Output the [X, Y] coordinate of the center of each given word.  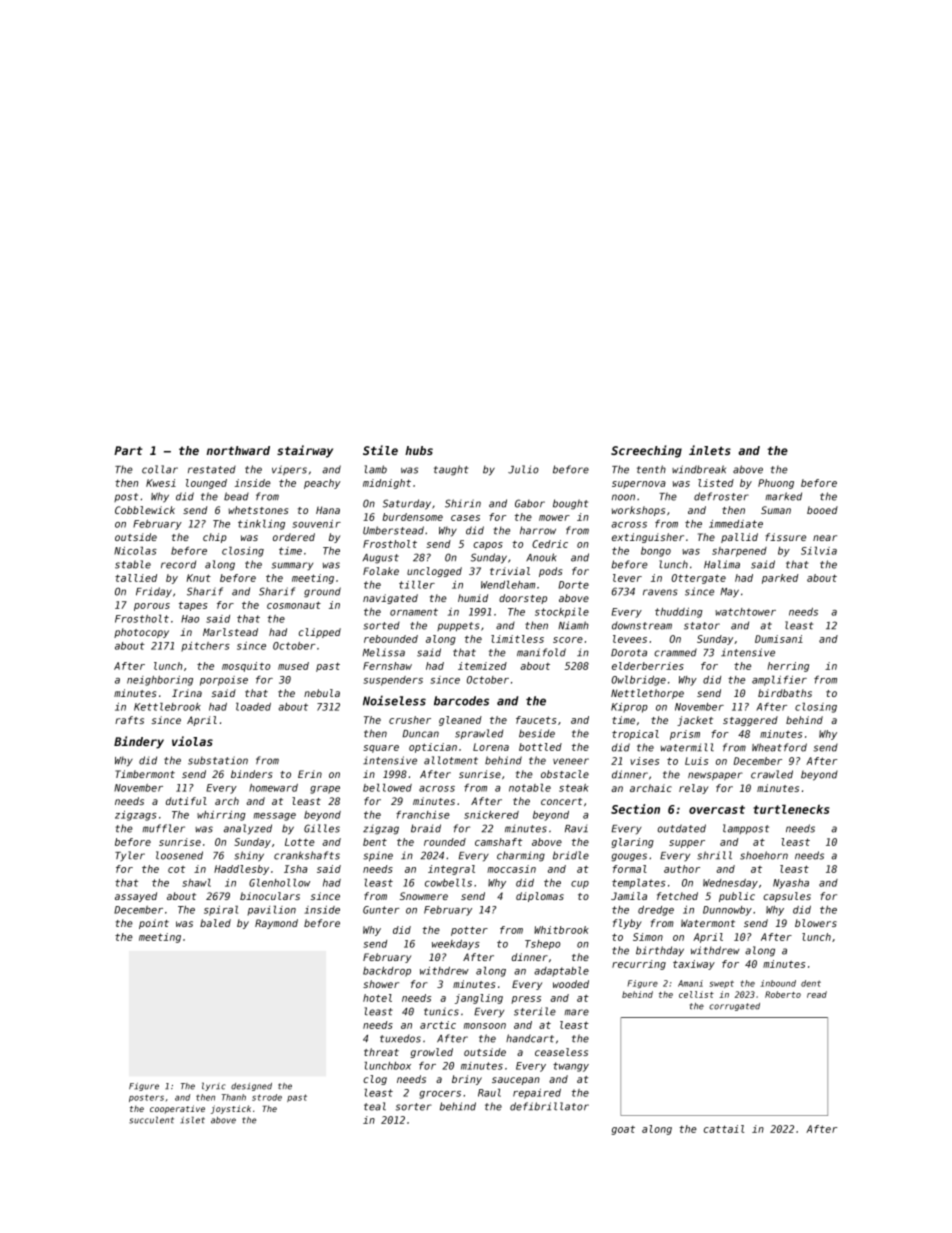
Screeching [646, 451]
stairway [305, 451]
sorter [414, 1107]
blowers [816, 923]
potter [469, 931]
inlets [710, 450]
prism [685, 735]
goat [623, 1130]
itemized [482, 666]
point [154, 924]
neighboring [160, 681]
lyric [214, 1086]
